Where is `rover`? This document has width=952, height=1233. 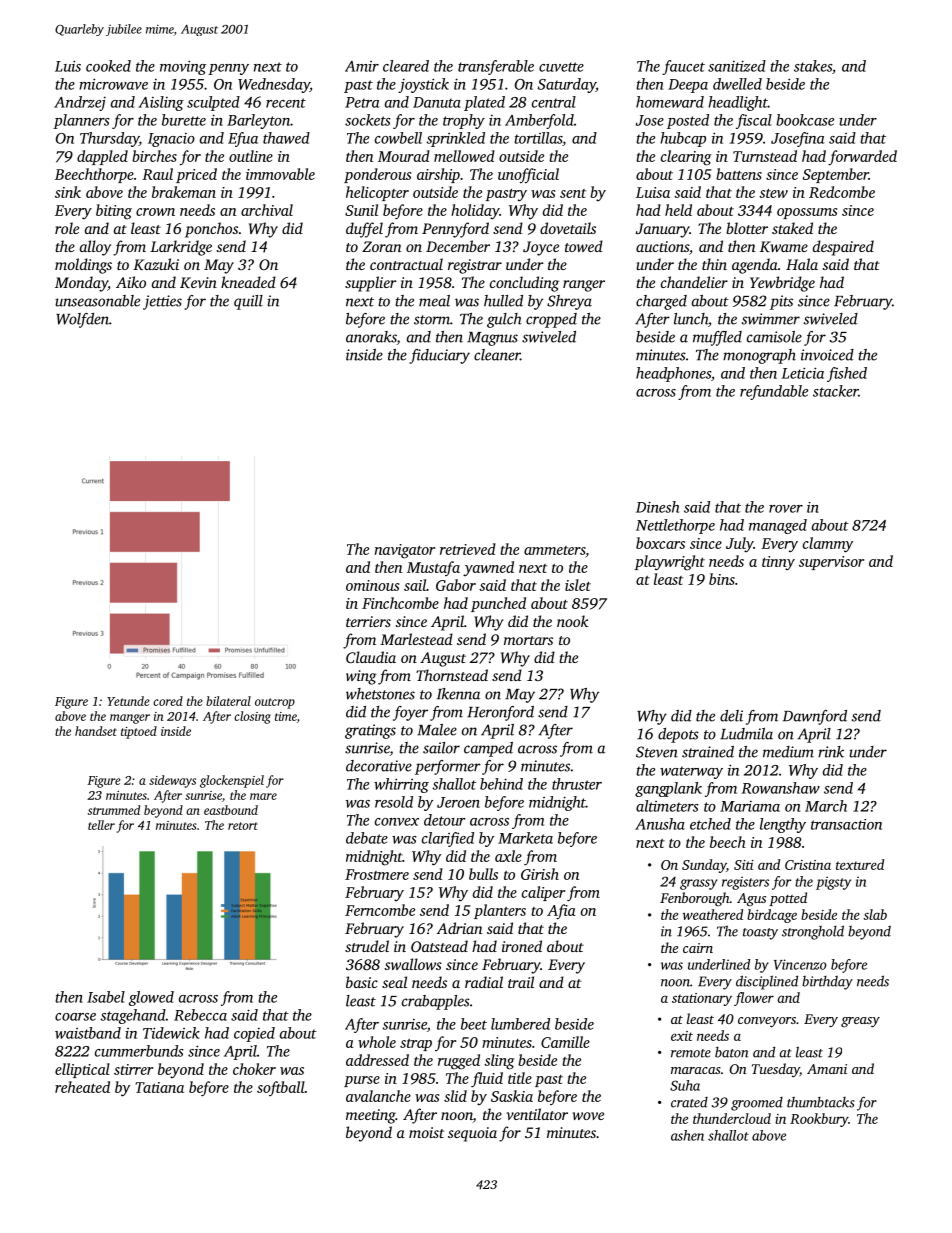 rover is located at coordinates (786, 509).
